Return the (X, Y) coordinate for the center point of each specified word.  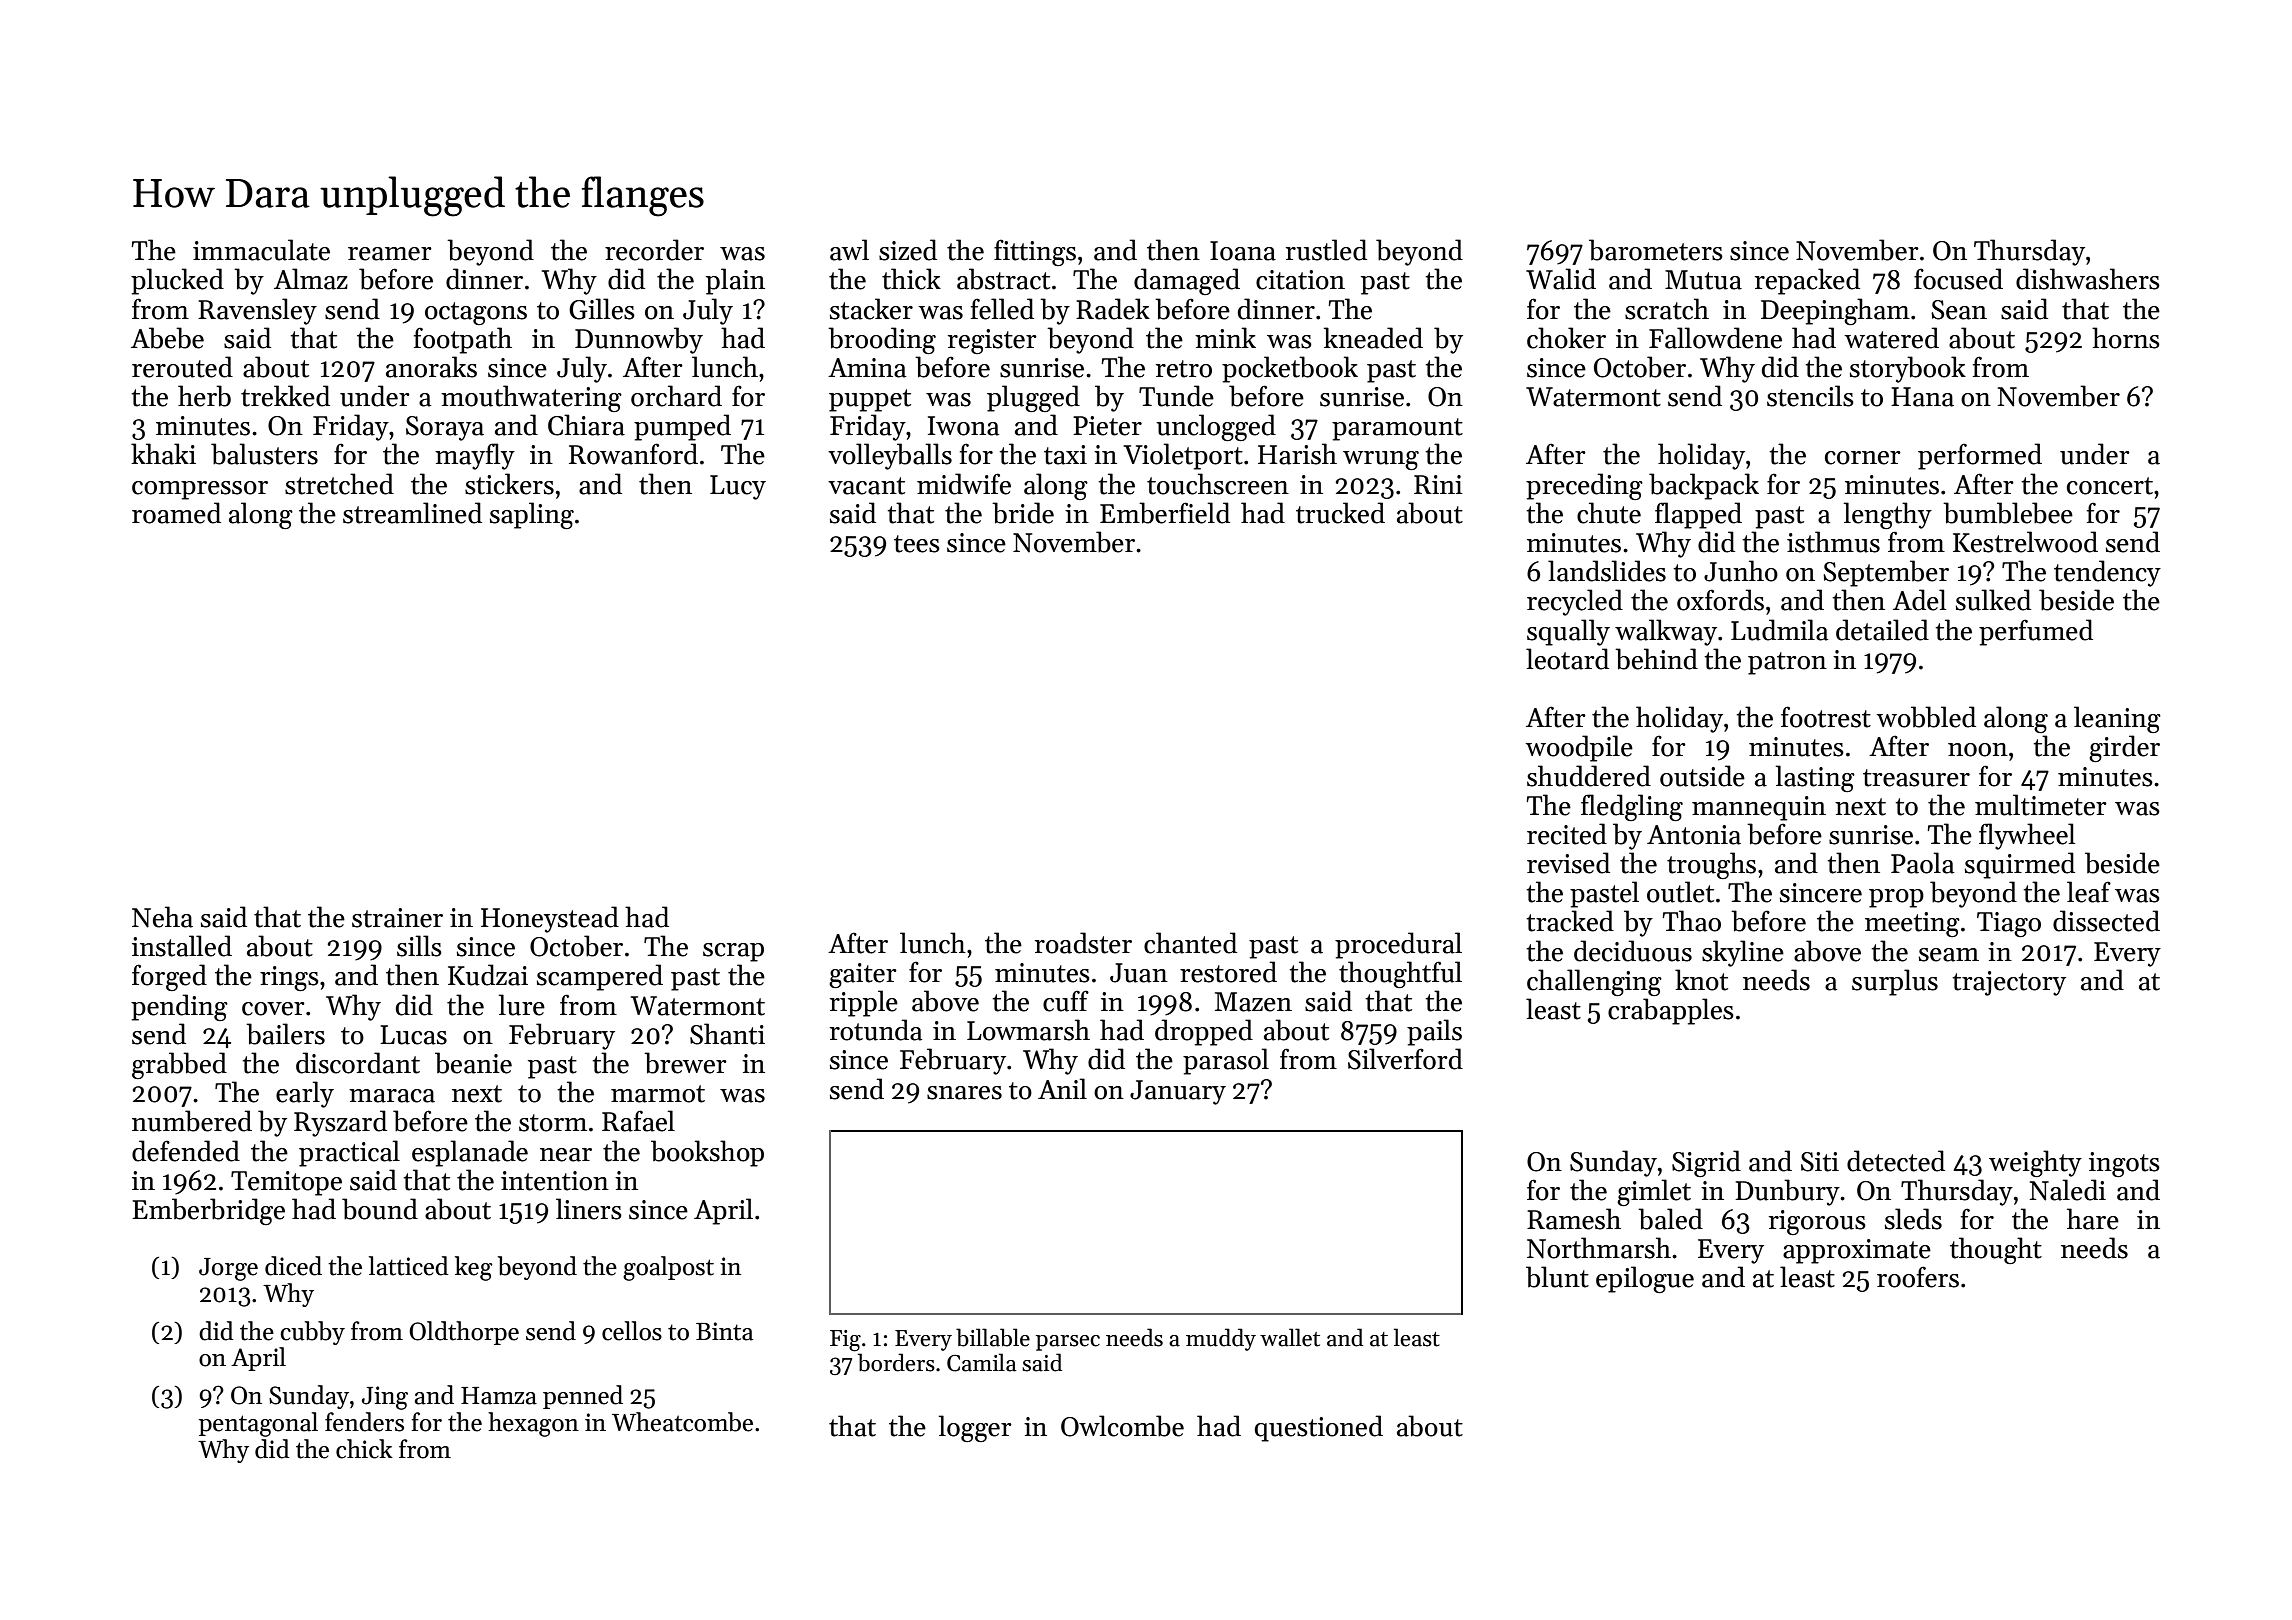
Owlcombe (1122, 1426)
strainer (397, 918)
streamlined (412, 513)
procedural (1398, 945)
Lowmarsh (1028, 1030)
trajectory (2009, 983)
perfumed (2036, 632)
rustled (1326, 250)
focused (1958, 279)
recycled (1575, 602)
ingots (2124, 1164)
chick (364, 1449)
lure (522, 1005)
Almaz (311, 279)
